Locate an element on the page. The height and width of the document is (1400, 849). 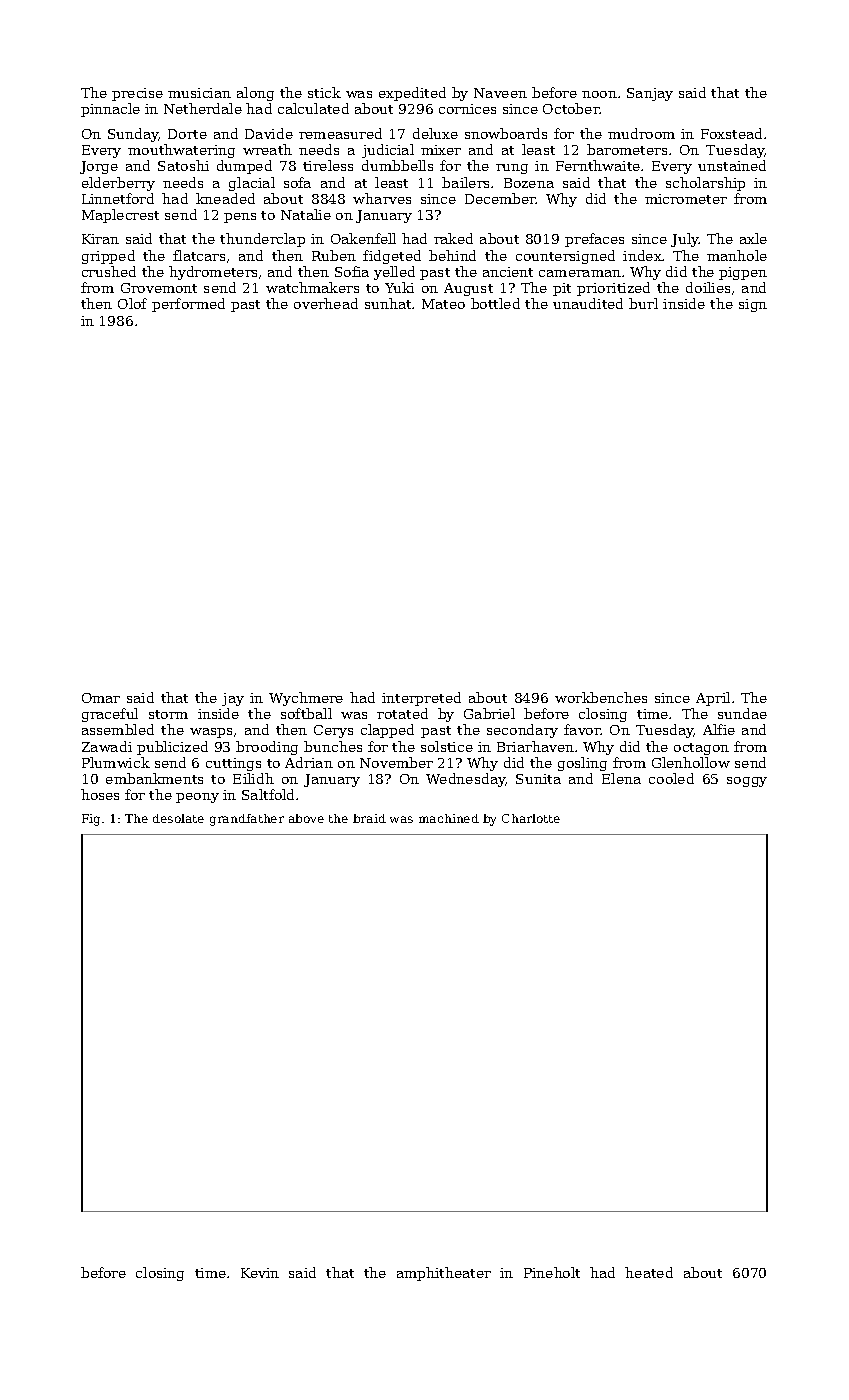
April is located at coordinates (713, 699).
